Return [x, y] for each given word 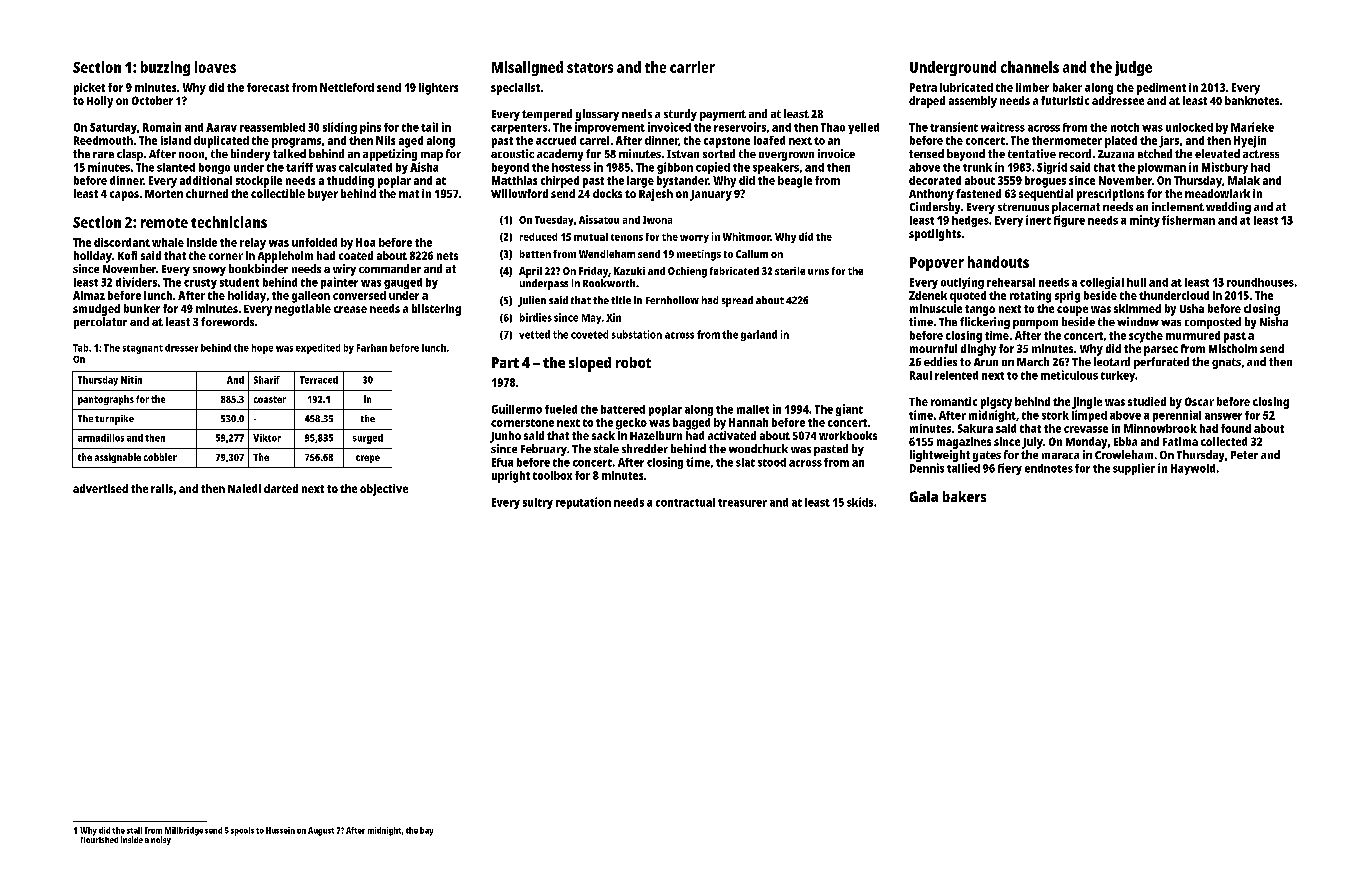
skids [860, 502]
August [321, 831]
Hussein [280, 830]
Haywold [1193, 469]
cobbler [160, 457]
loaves [215, 67]
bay [426, 831]
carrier [692, 67]
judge [1133, 68]
